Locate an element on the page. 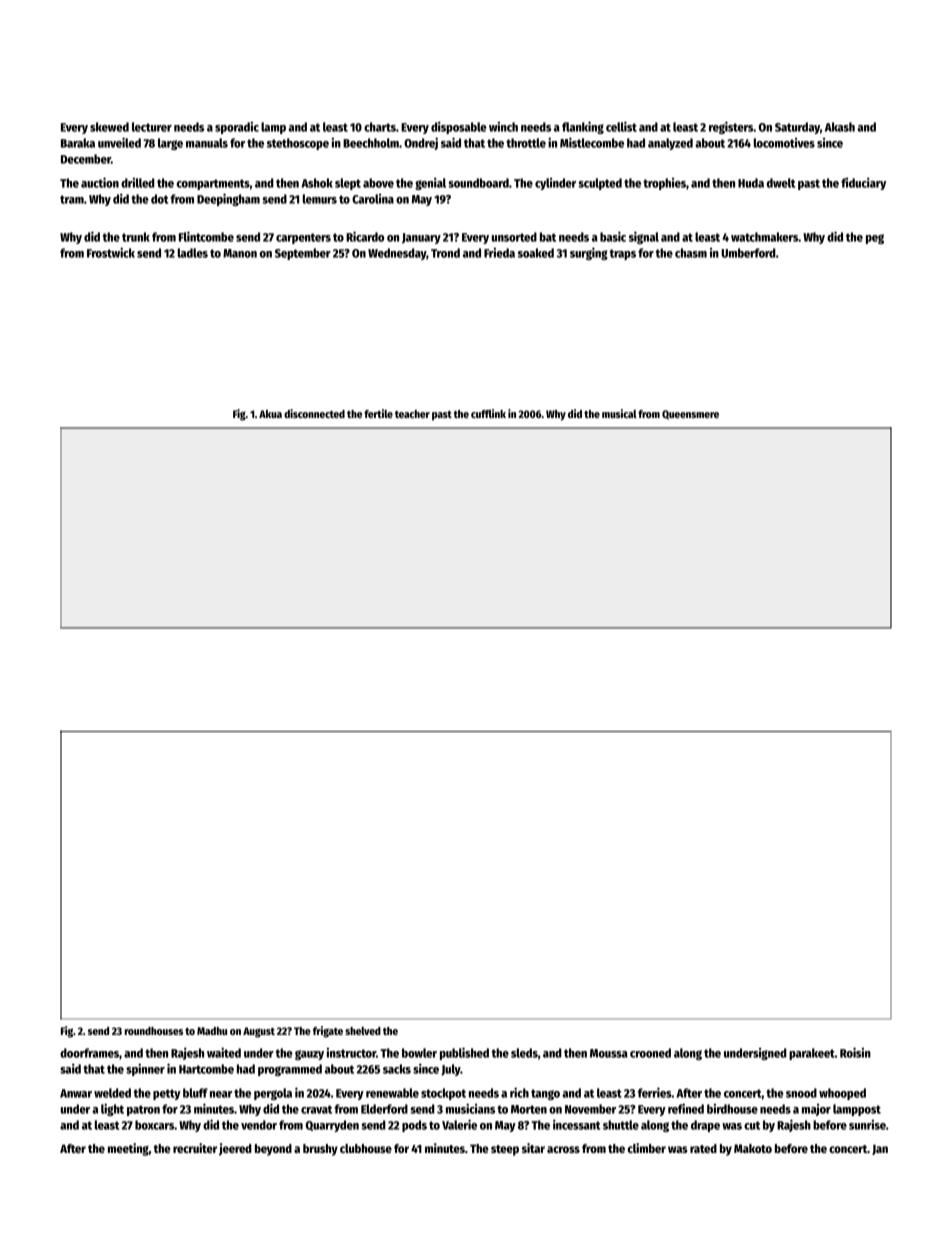 Image resolution: width=952 pixels, height=1233 pixels. shelved is located at coordinates (363, 1031).
